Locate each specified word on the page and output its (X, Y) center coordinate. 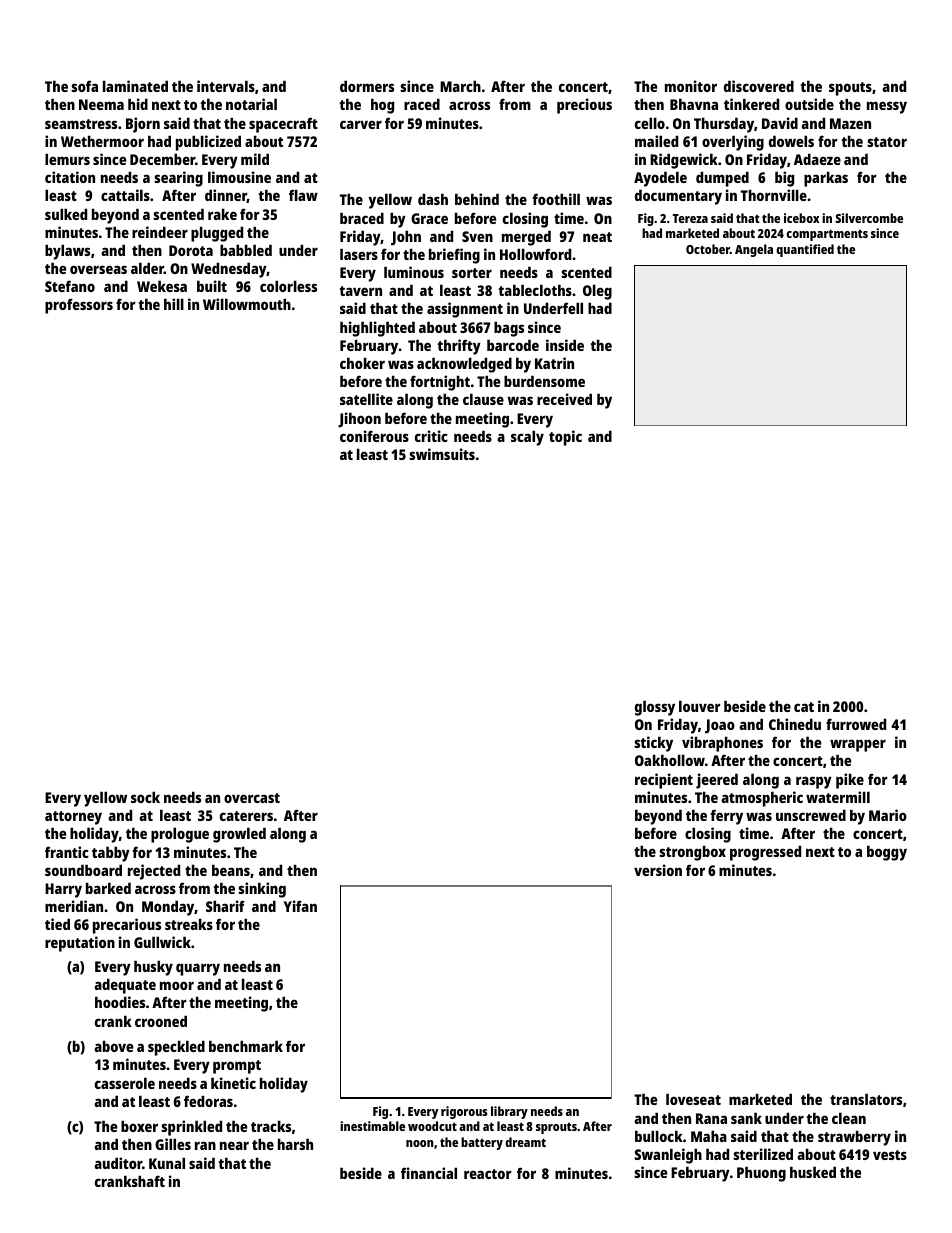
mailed (656, 141)
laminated (135, 86)
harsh (295, 1144)
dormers (367, 86)
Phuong (761, 1174)
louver (700, 706)
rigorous (464, 1112)
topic (565, 438)
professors (79, 306)
